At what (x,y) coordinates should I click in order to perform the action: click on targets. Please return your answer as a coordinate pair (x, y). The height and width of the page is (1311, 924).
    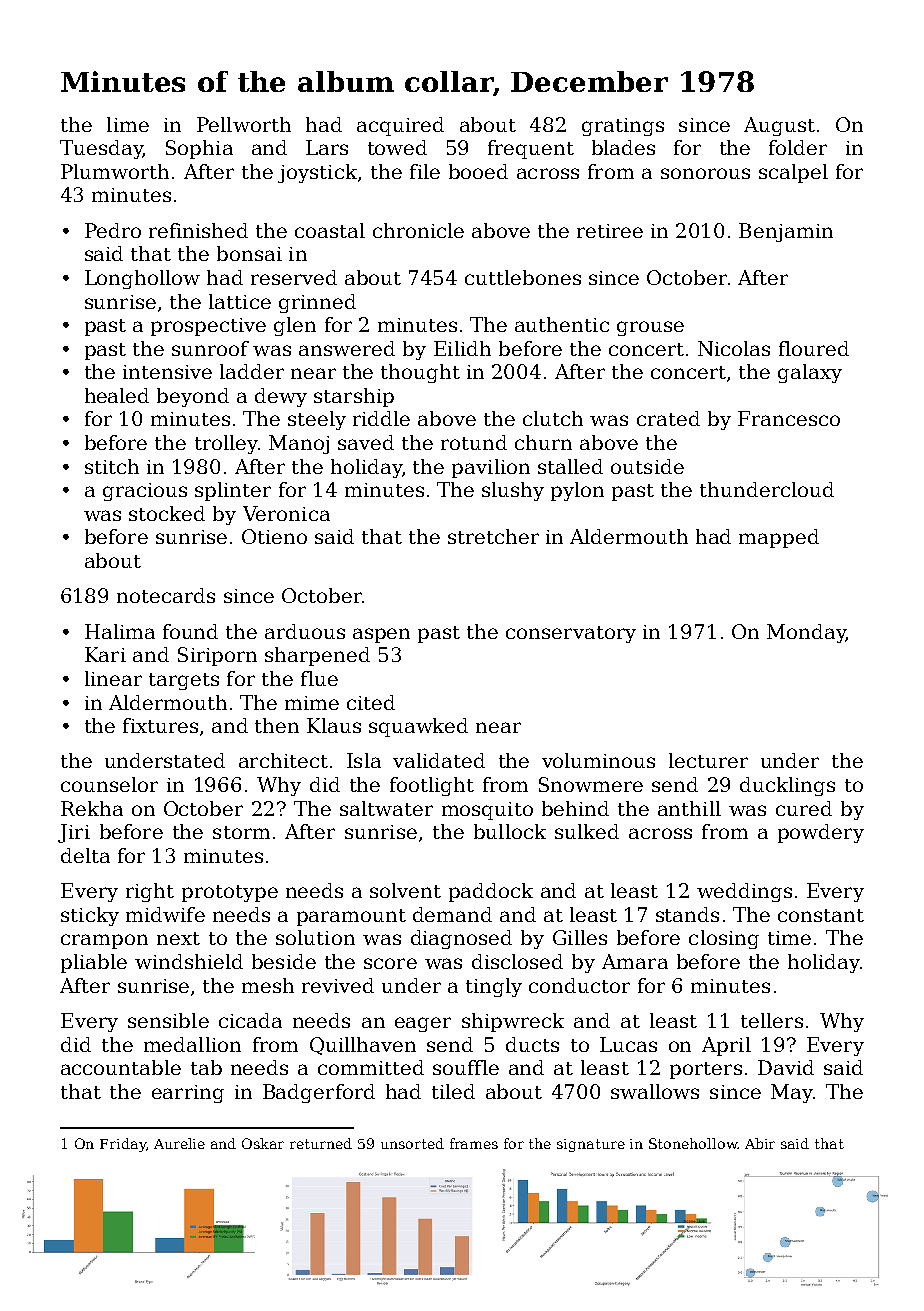
    Looking at the image, I should click on (184, 681).
